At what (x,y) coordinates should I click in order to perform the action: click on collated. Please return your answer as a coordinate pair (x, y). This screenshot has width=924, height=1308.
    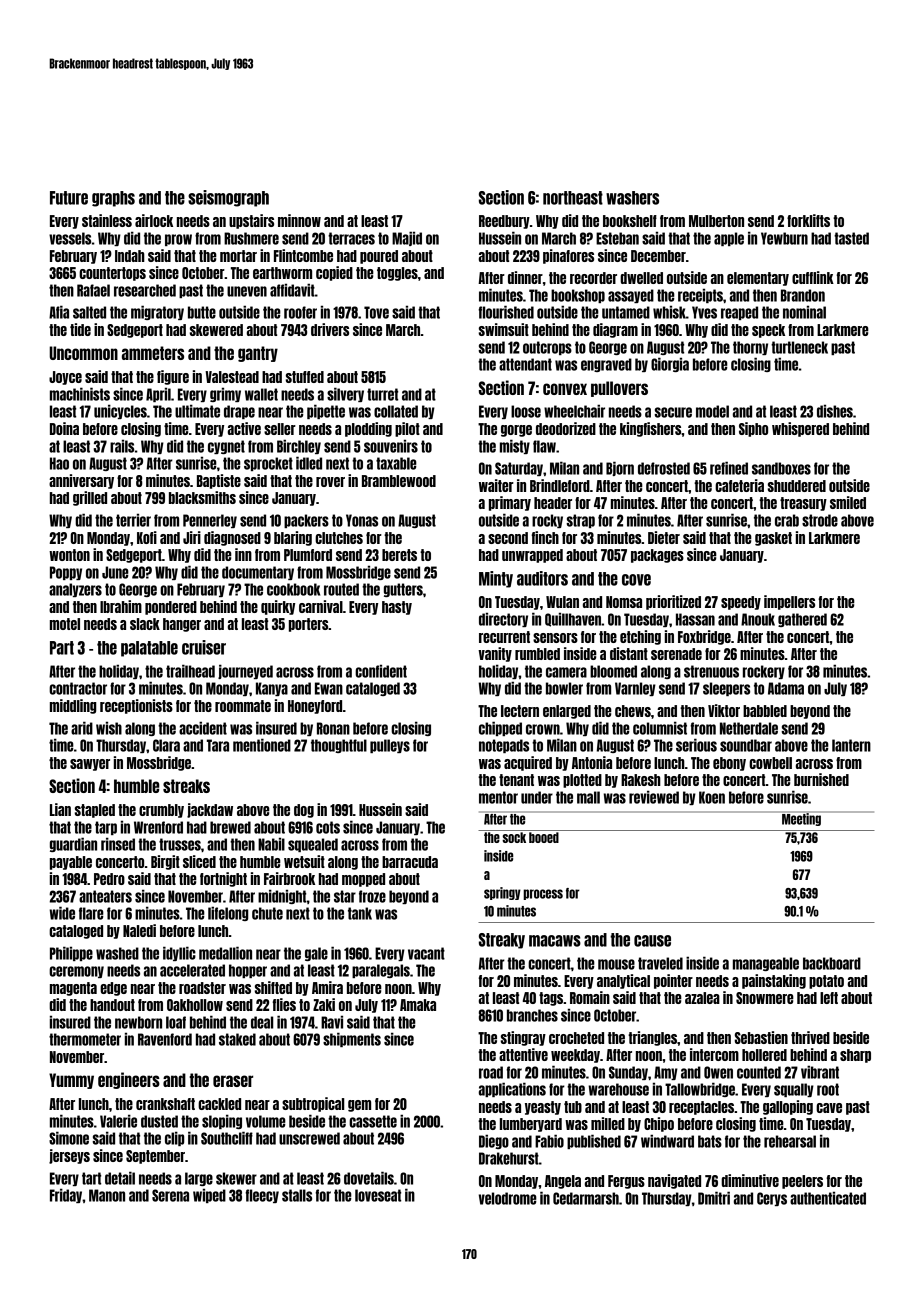
    Looking at the image, I should click on (396, 411).
